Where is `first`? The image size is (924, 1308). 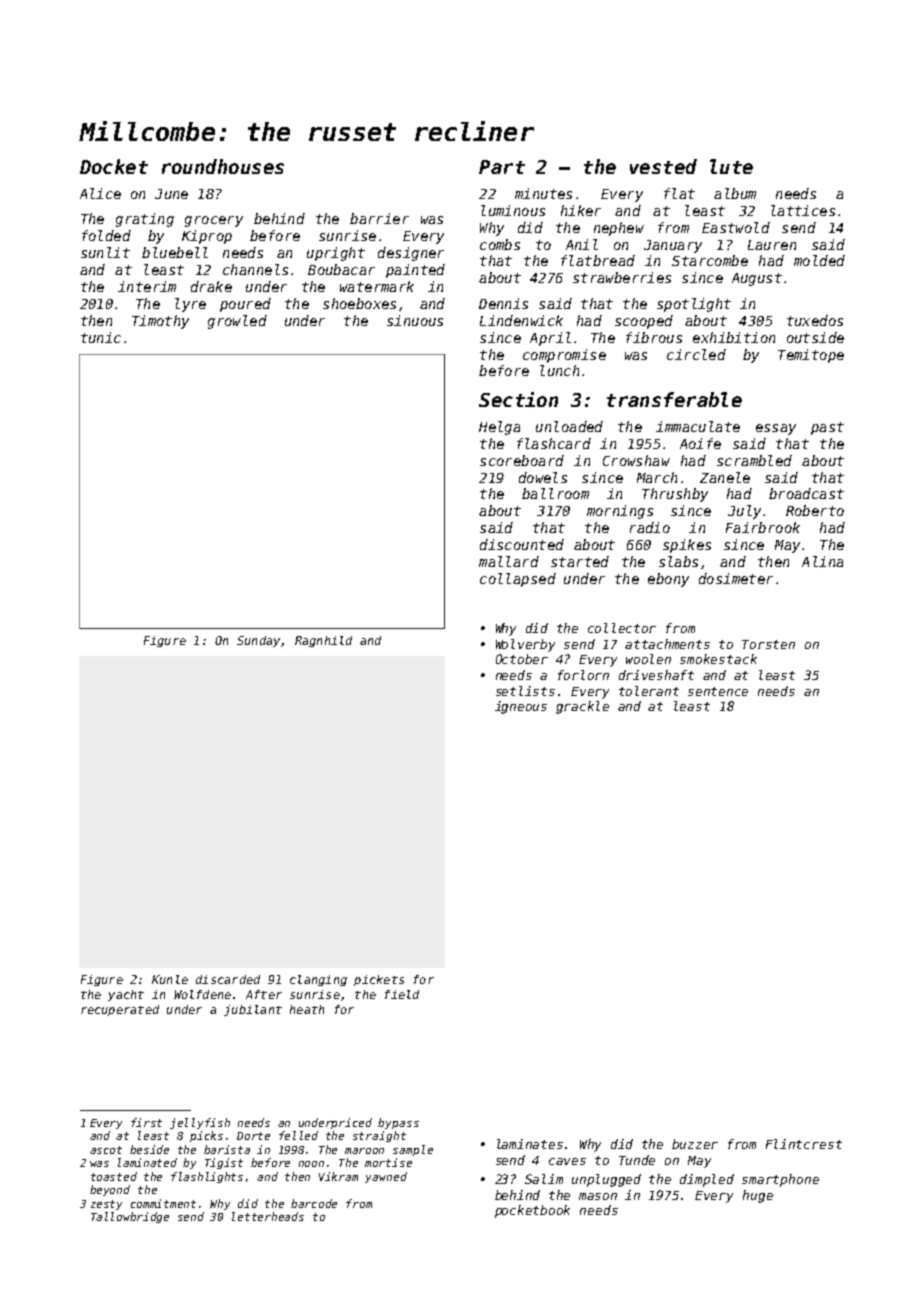 first is located at coordinates (146, 1122).
